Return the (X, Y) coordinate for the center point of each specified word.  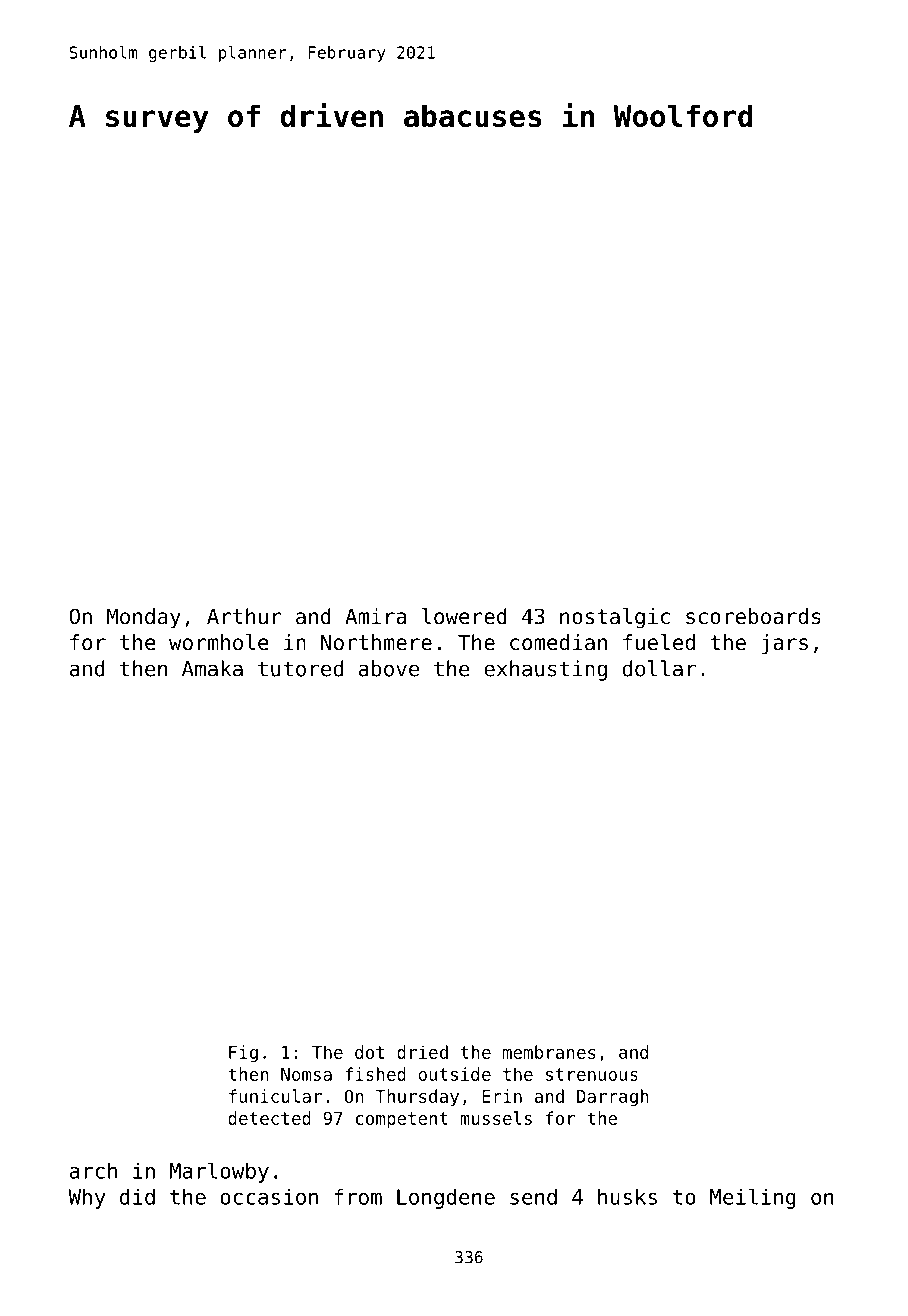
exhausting (545, 670)
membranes (549, 1052)
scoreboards (753, 616)
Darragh (613, 1098)
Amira (375, 616)
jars (784, 644)
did (137, 1196)
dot (369, 1052)
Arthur (244, 616)
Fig (243, 1054)
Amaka (212, 668)
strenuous (592, 1074)
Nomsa (306, 1074)
